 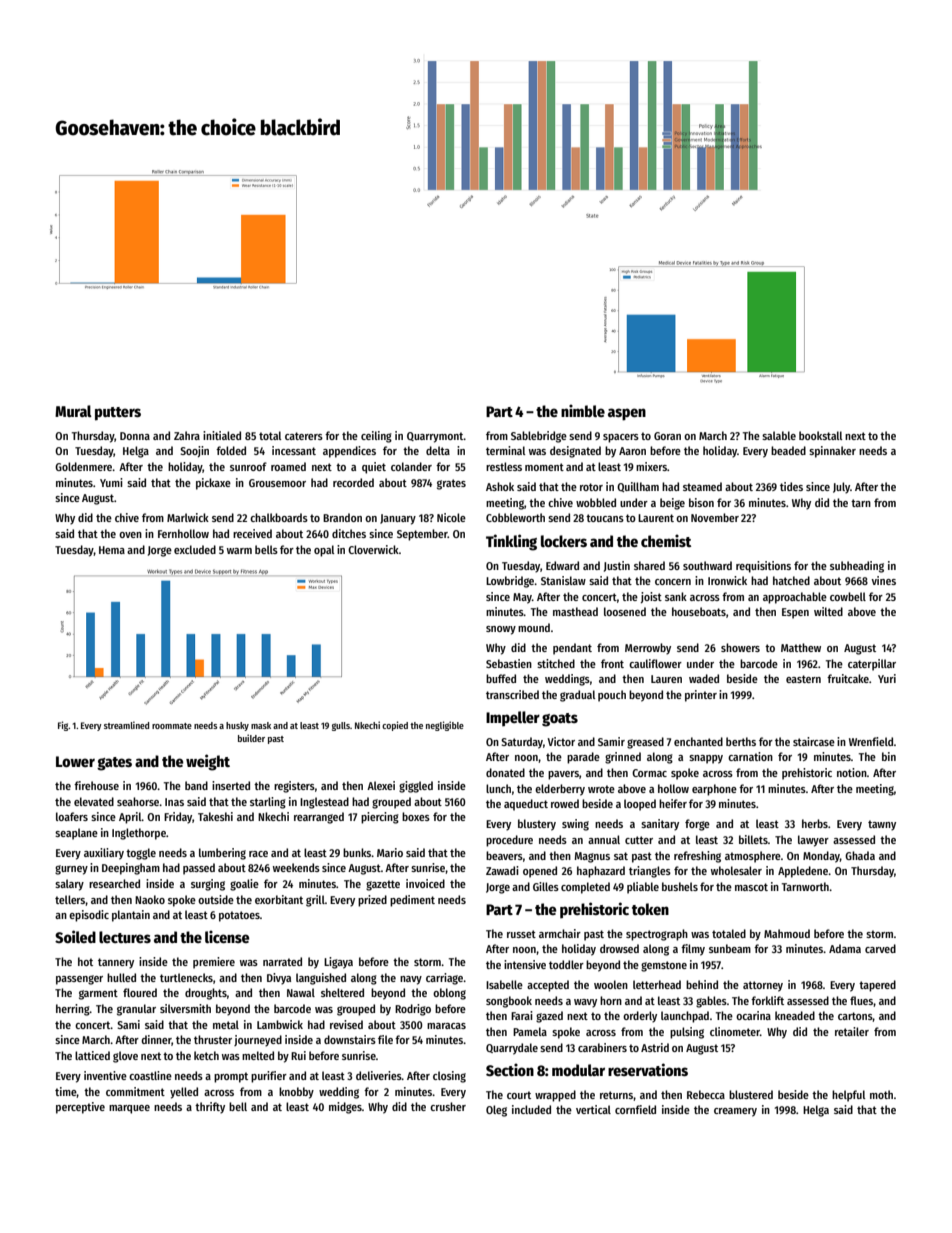 I want to click on perceptive, so click(x=80, y=1108).
